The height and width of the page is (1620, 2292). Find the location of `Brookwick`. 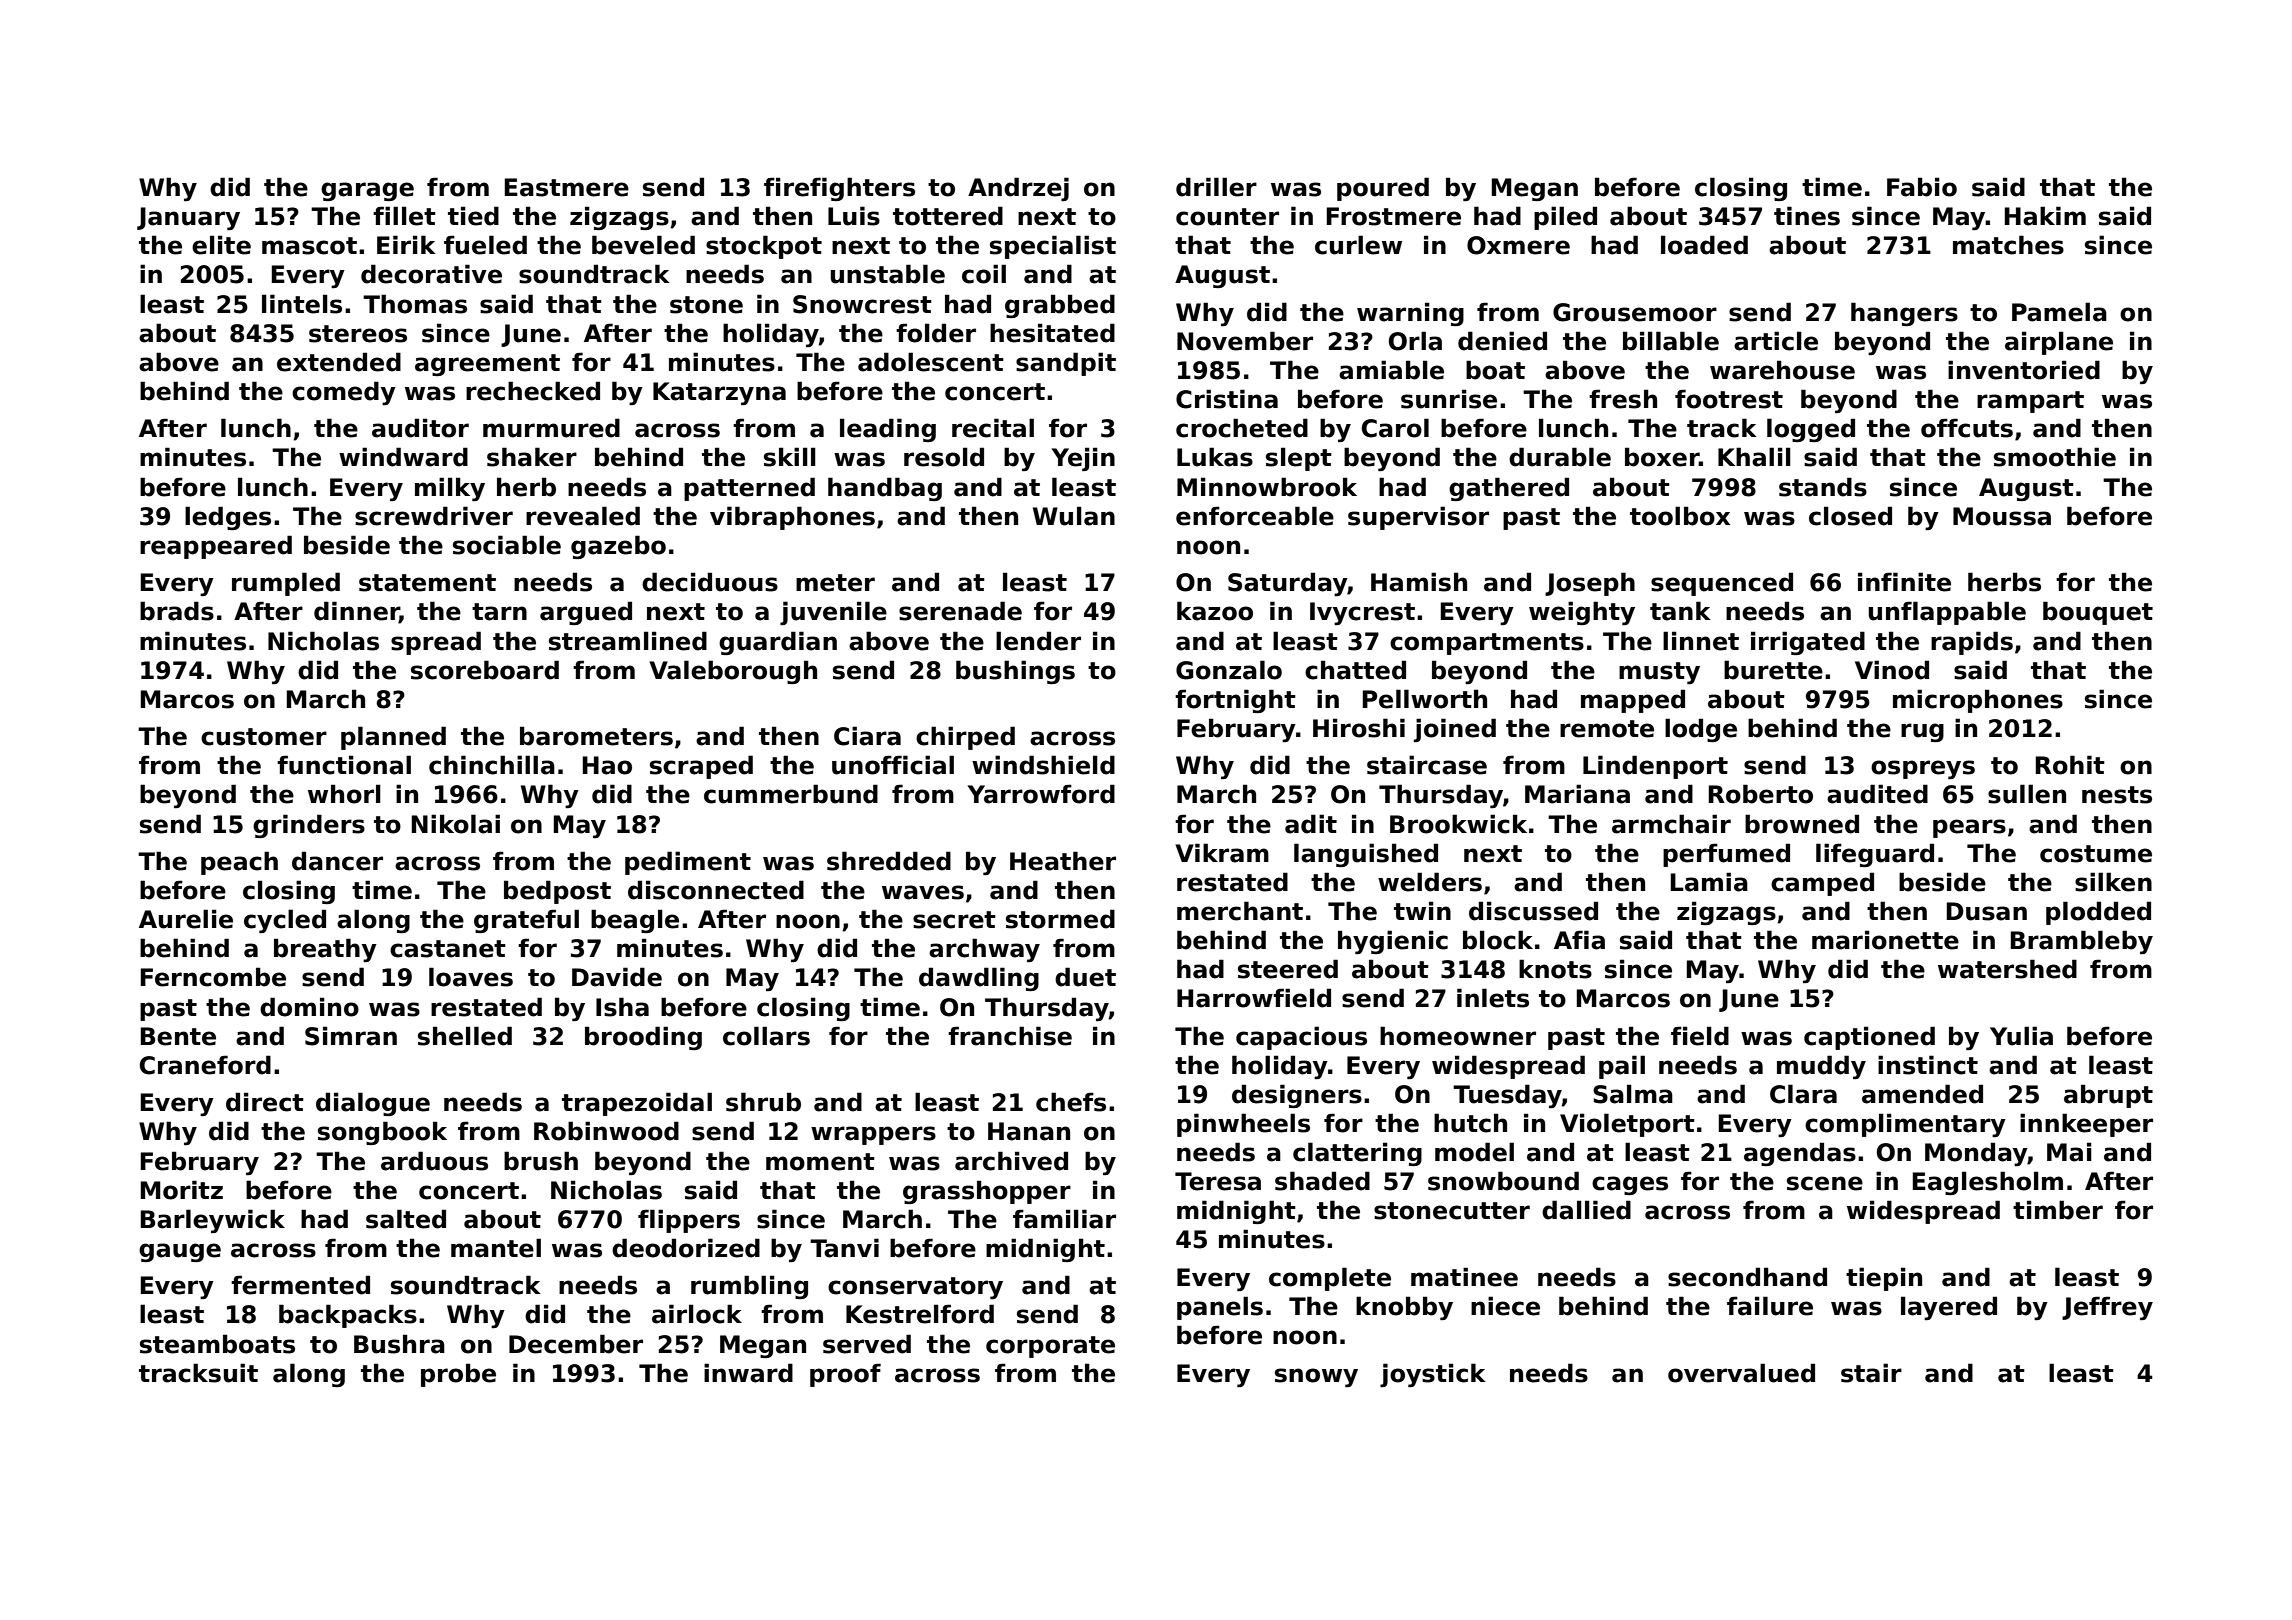

Brookwick is located at coordinates (1458, 824).
